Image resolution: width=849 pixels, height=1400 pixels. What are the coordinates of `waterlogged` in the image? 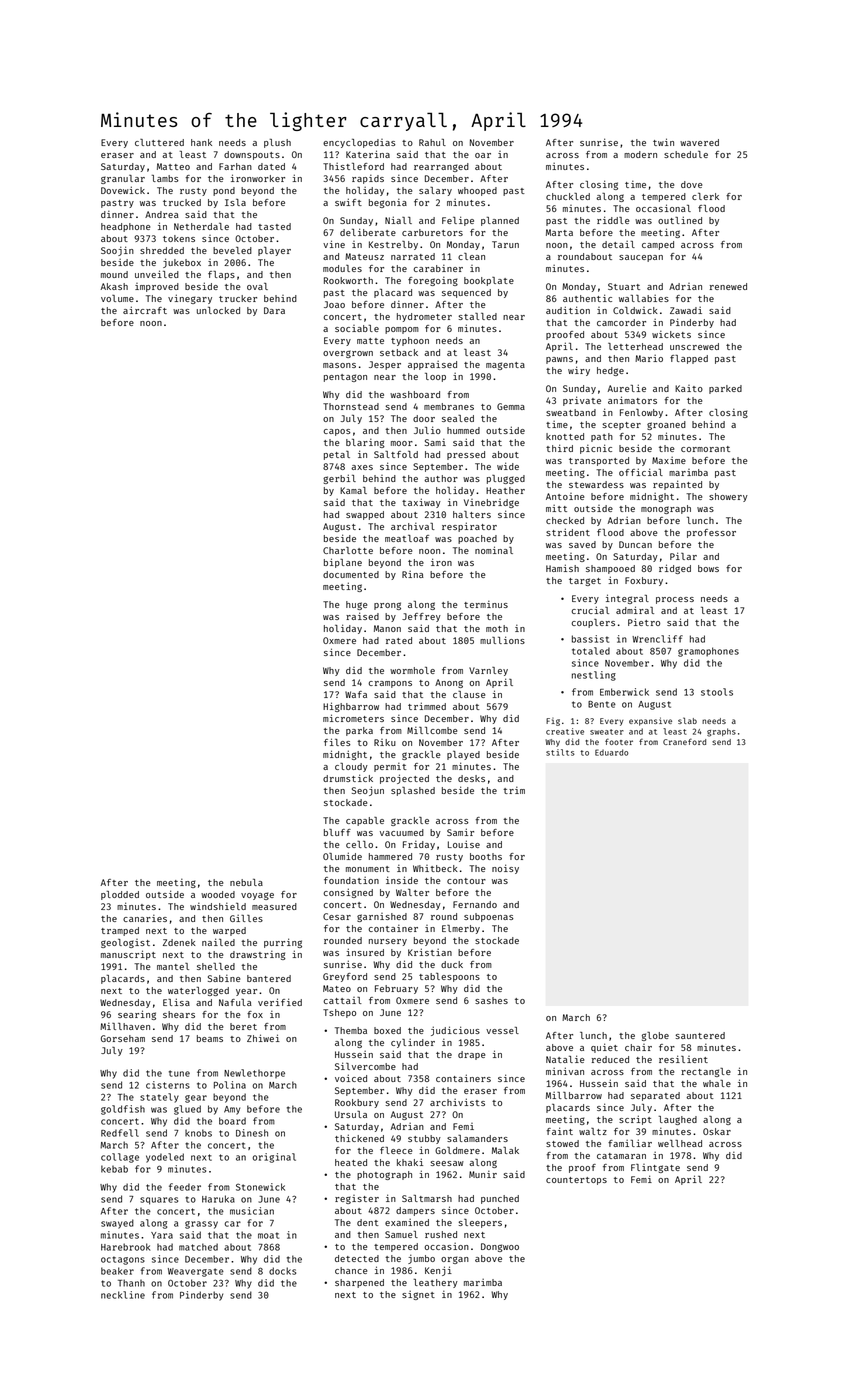 It's located at (198, 991).
